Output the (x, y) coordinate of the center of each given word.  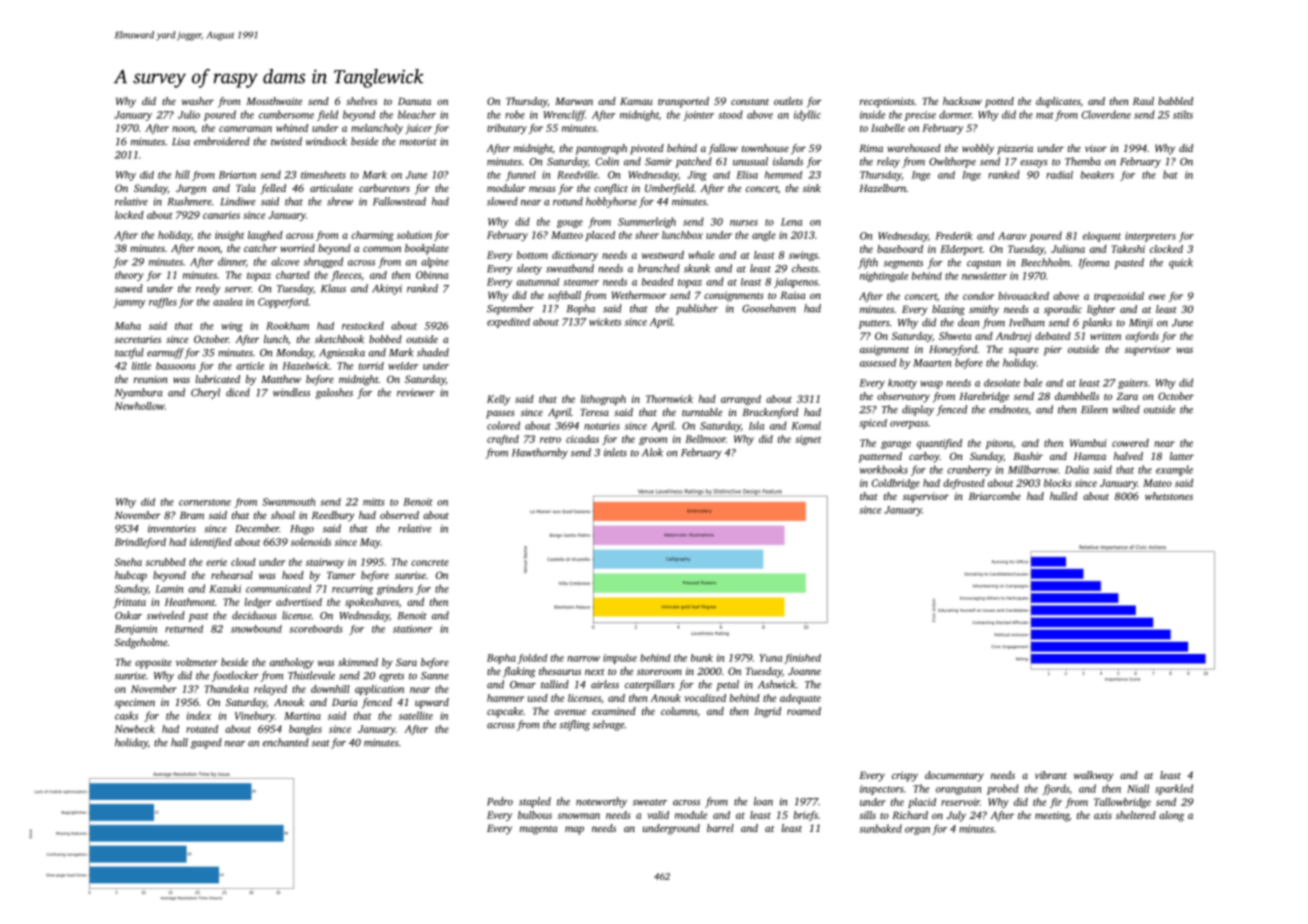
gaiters (1133, 384)
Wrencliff (564, 115)
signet (808, 440)
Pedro (500, 801)
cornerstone (205, 502)
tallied (555, 684)
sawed (129, 288)
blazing (948, 310)
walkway (1094, 776)
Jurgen (191, 189)
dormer (955, 114)
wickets (605, 322)
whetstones (1169, 496)
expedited (508, 323)
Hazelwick (305, 366)
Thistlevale (311, 675)
